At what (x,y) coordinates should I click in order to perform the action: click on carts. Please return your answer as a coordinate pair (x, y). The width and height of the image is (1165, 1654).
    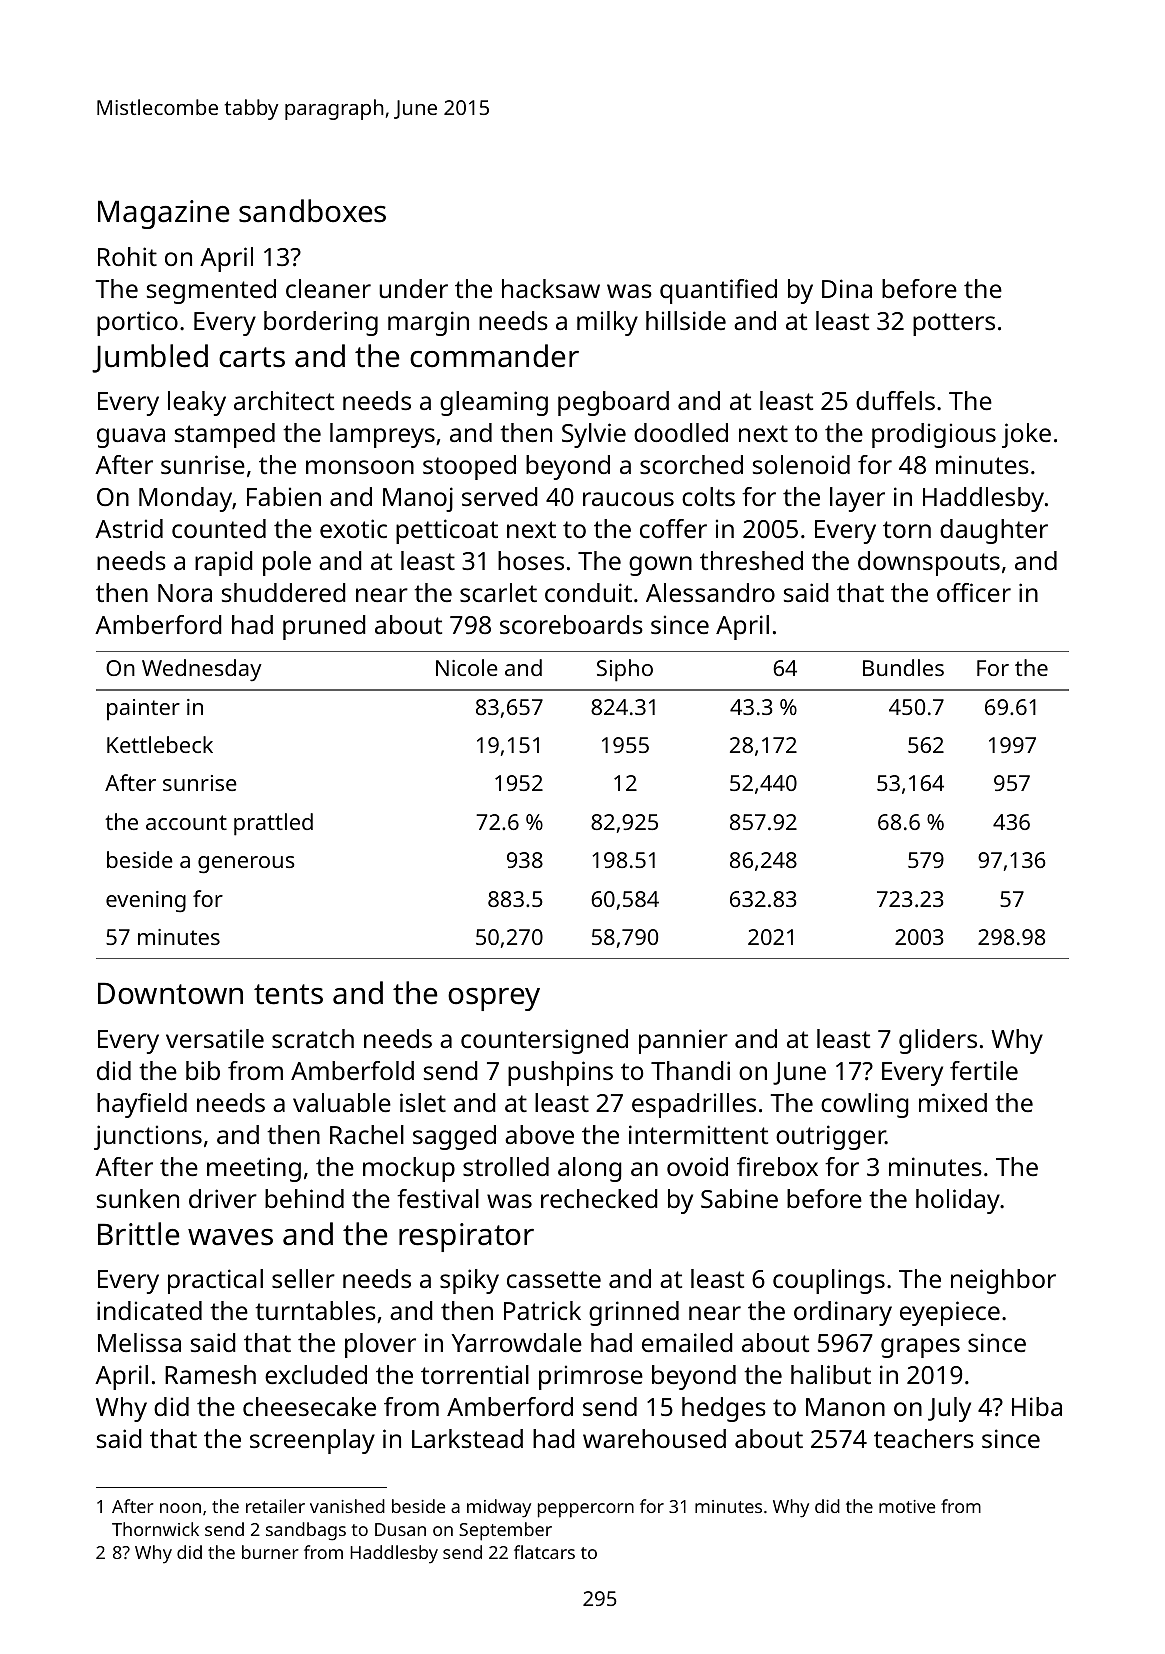
    Looking at the image, I should click on (252, 357).
